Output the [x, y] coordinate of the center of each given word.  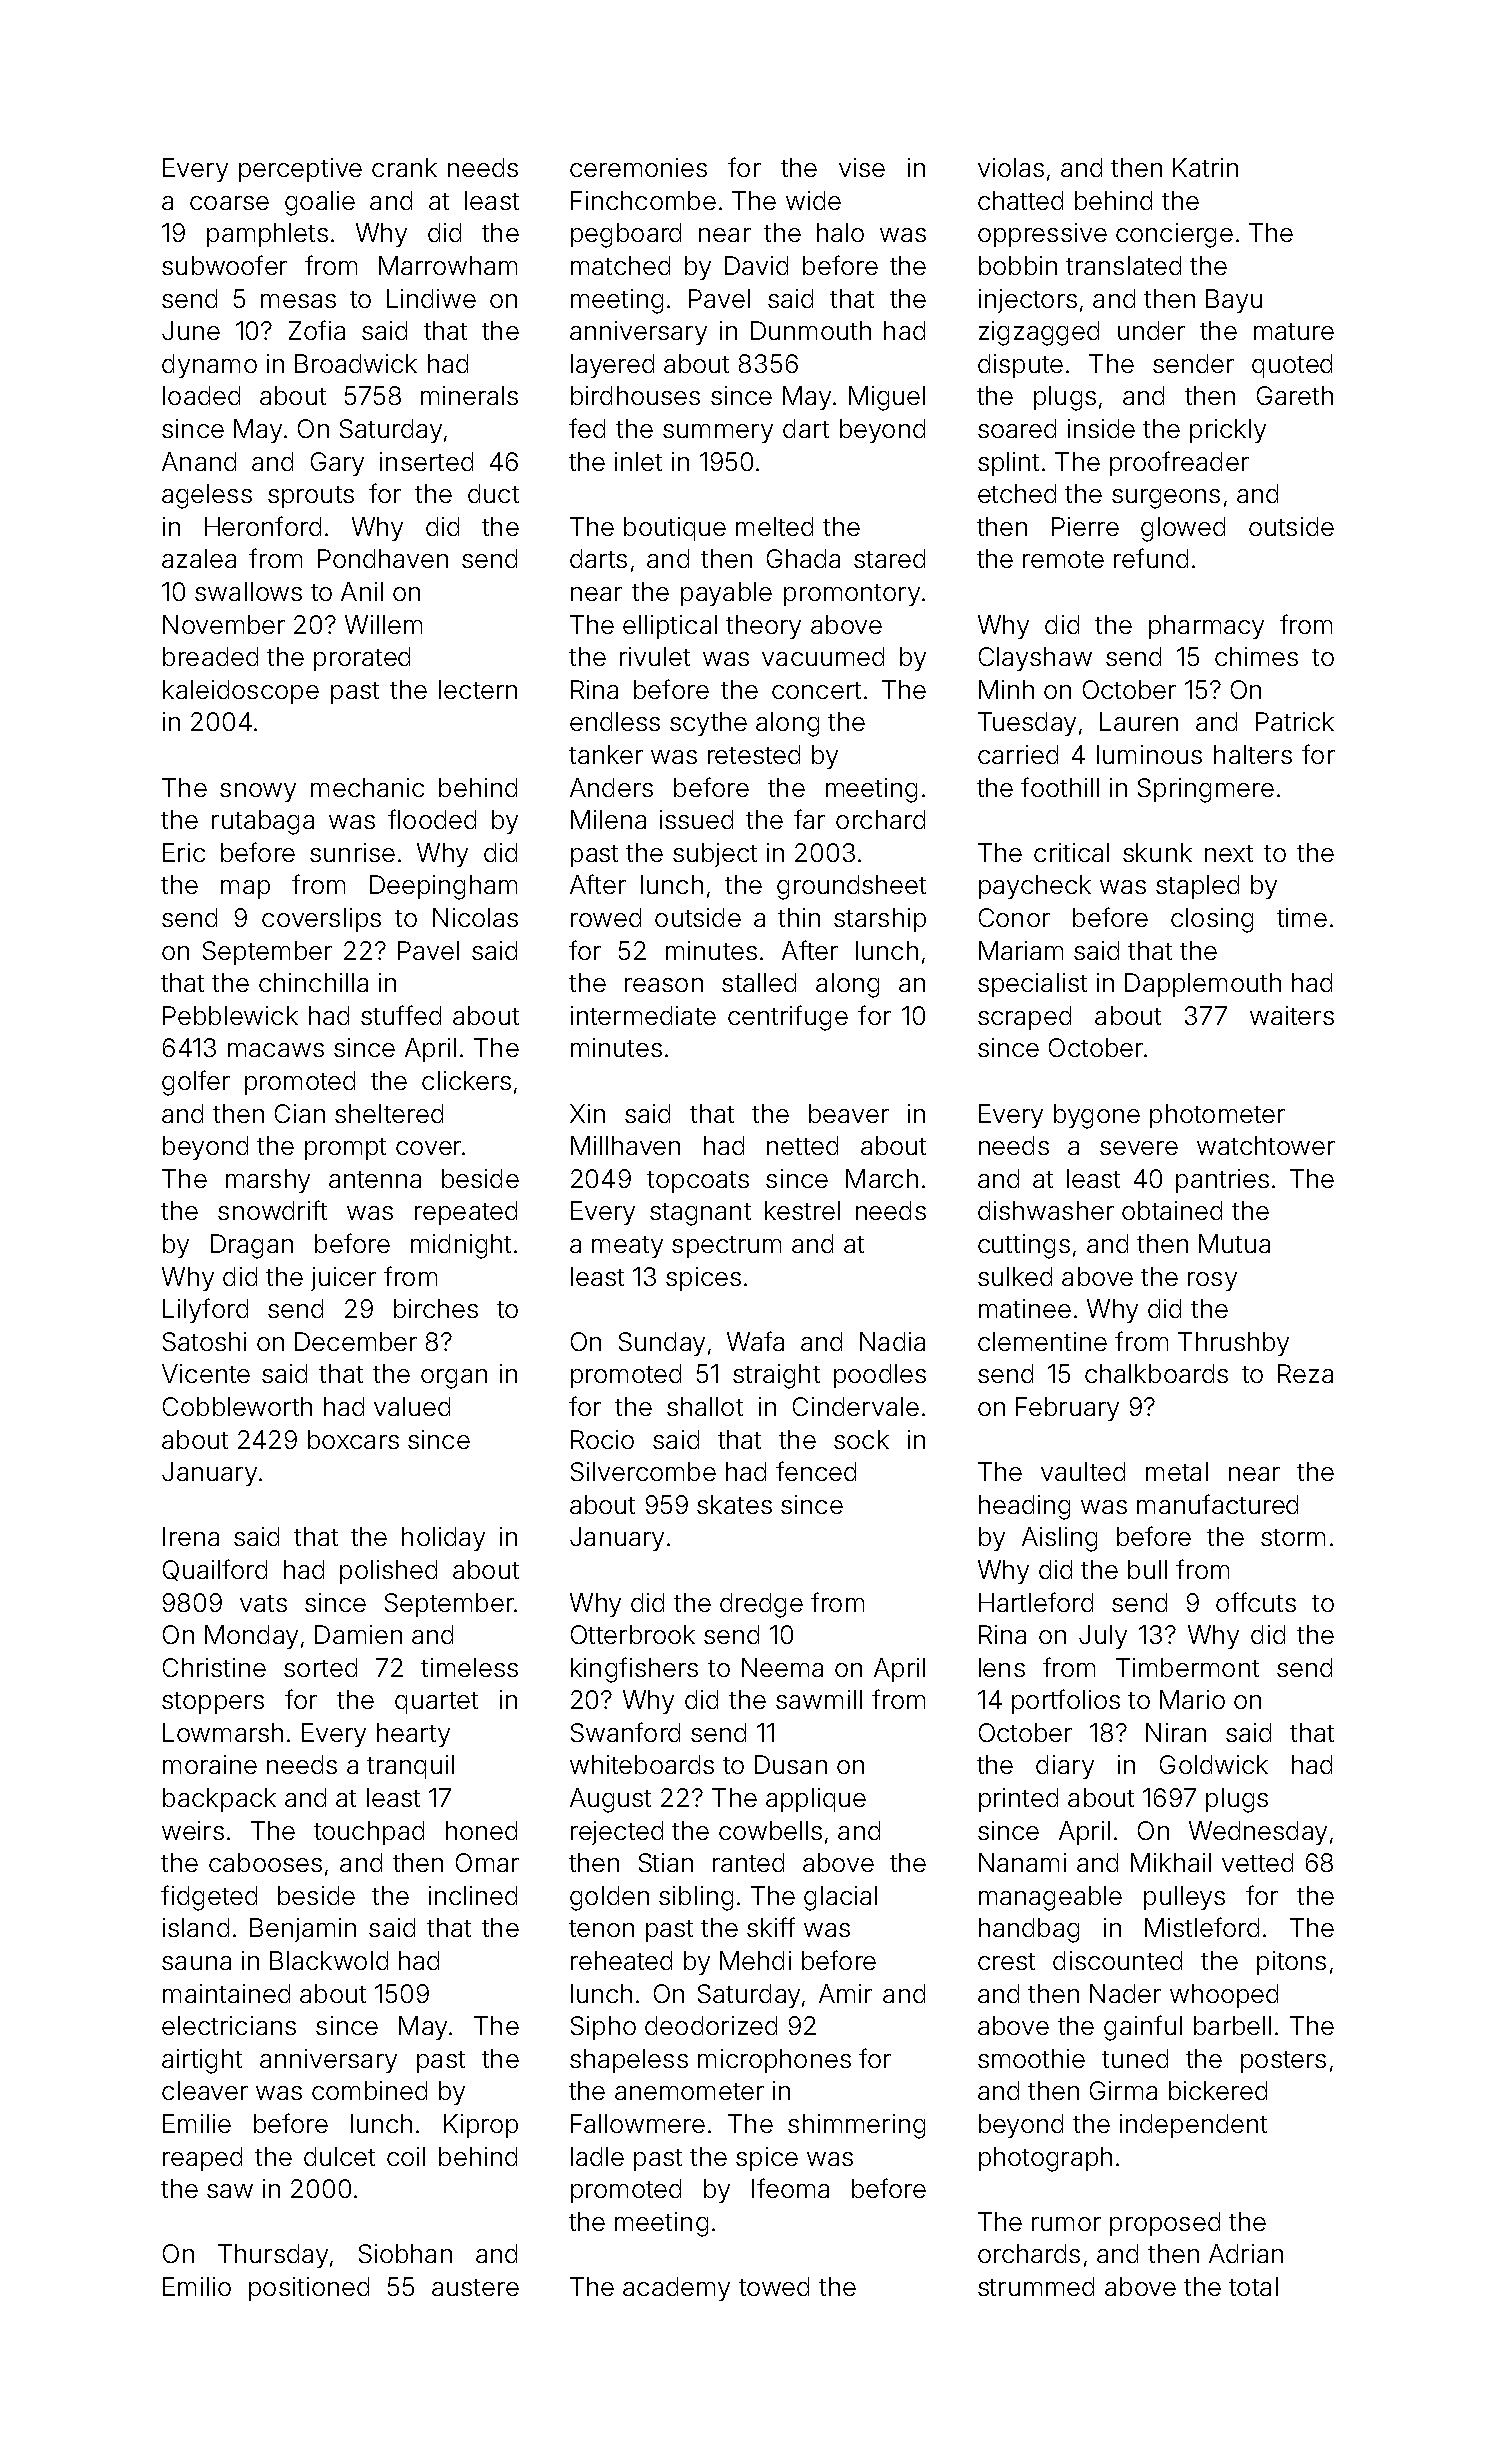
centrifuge [788, 1018]
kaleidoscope [241, 692]
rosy [1212, 1281]
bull [1147, 1569]
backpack [219, 1800]
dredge [761, 1605]
